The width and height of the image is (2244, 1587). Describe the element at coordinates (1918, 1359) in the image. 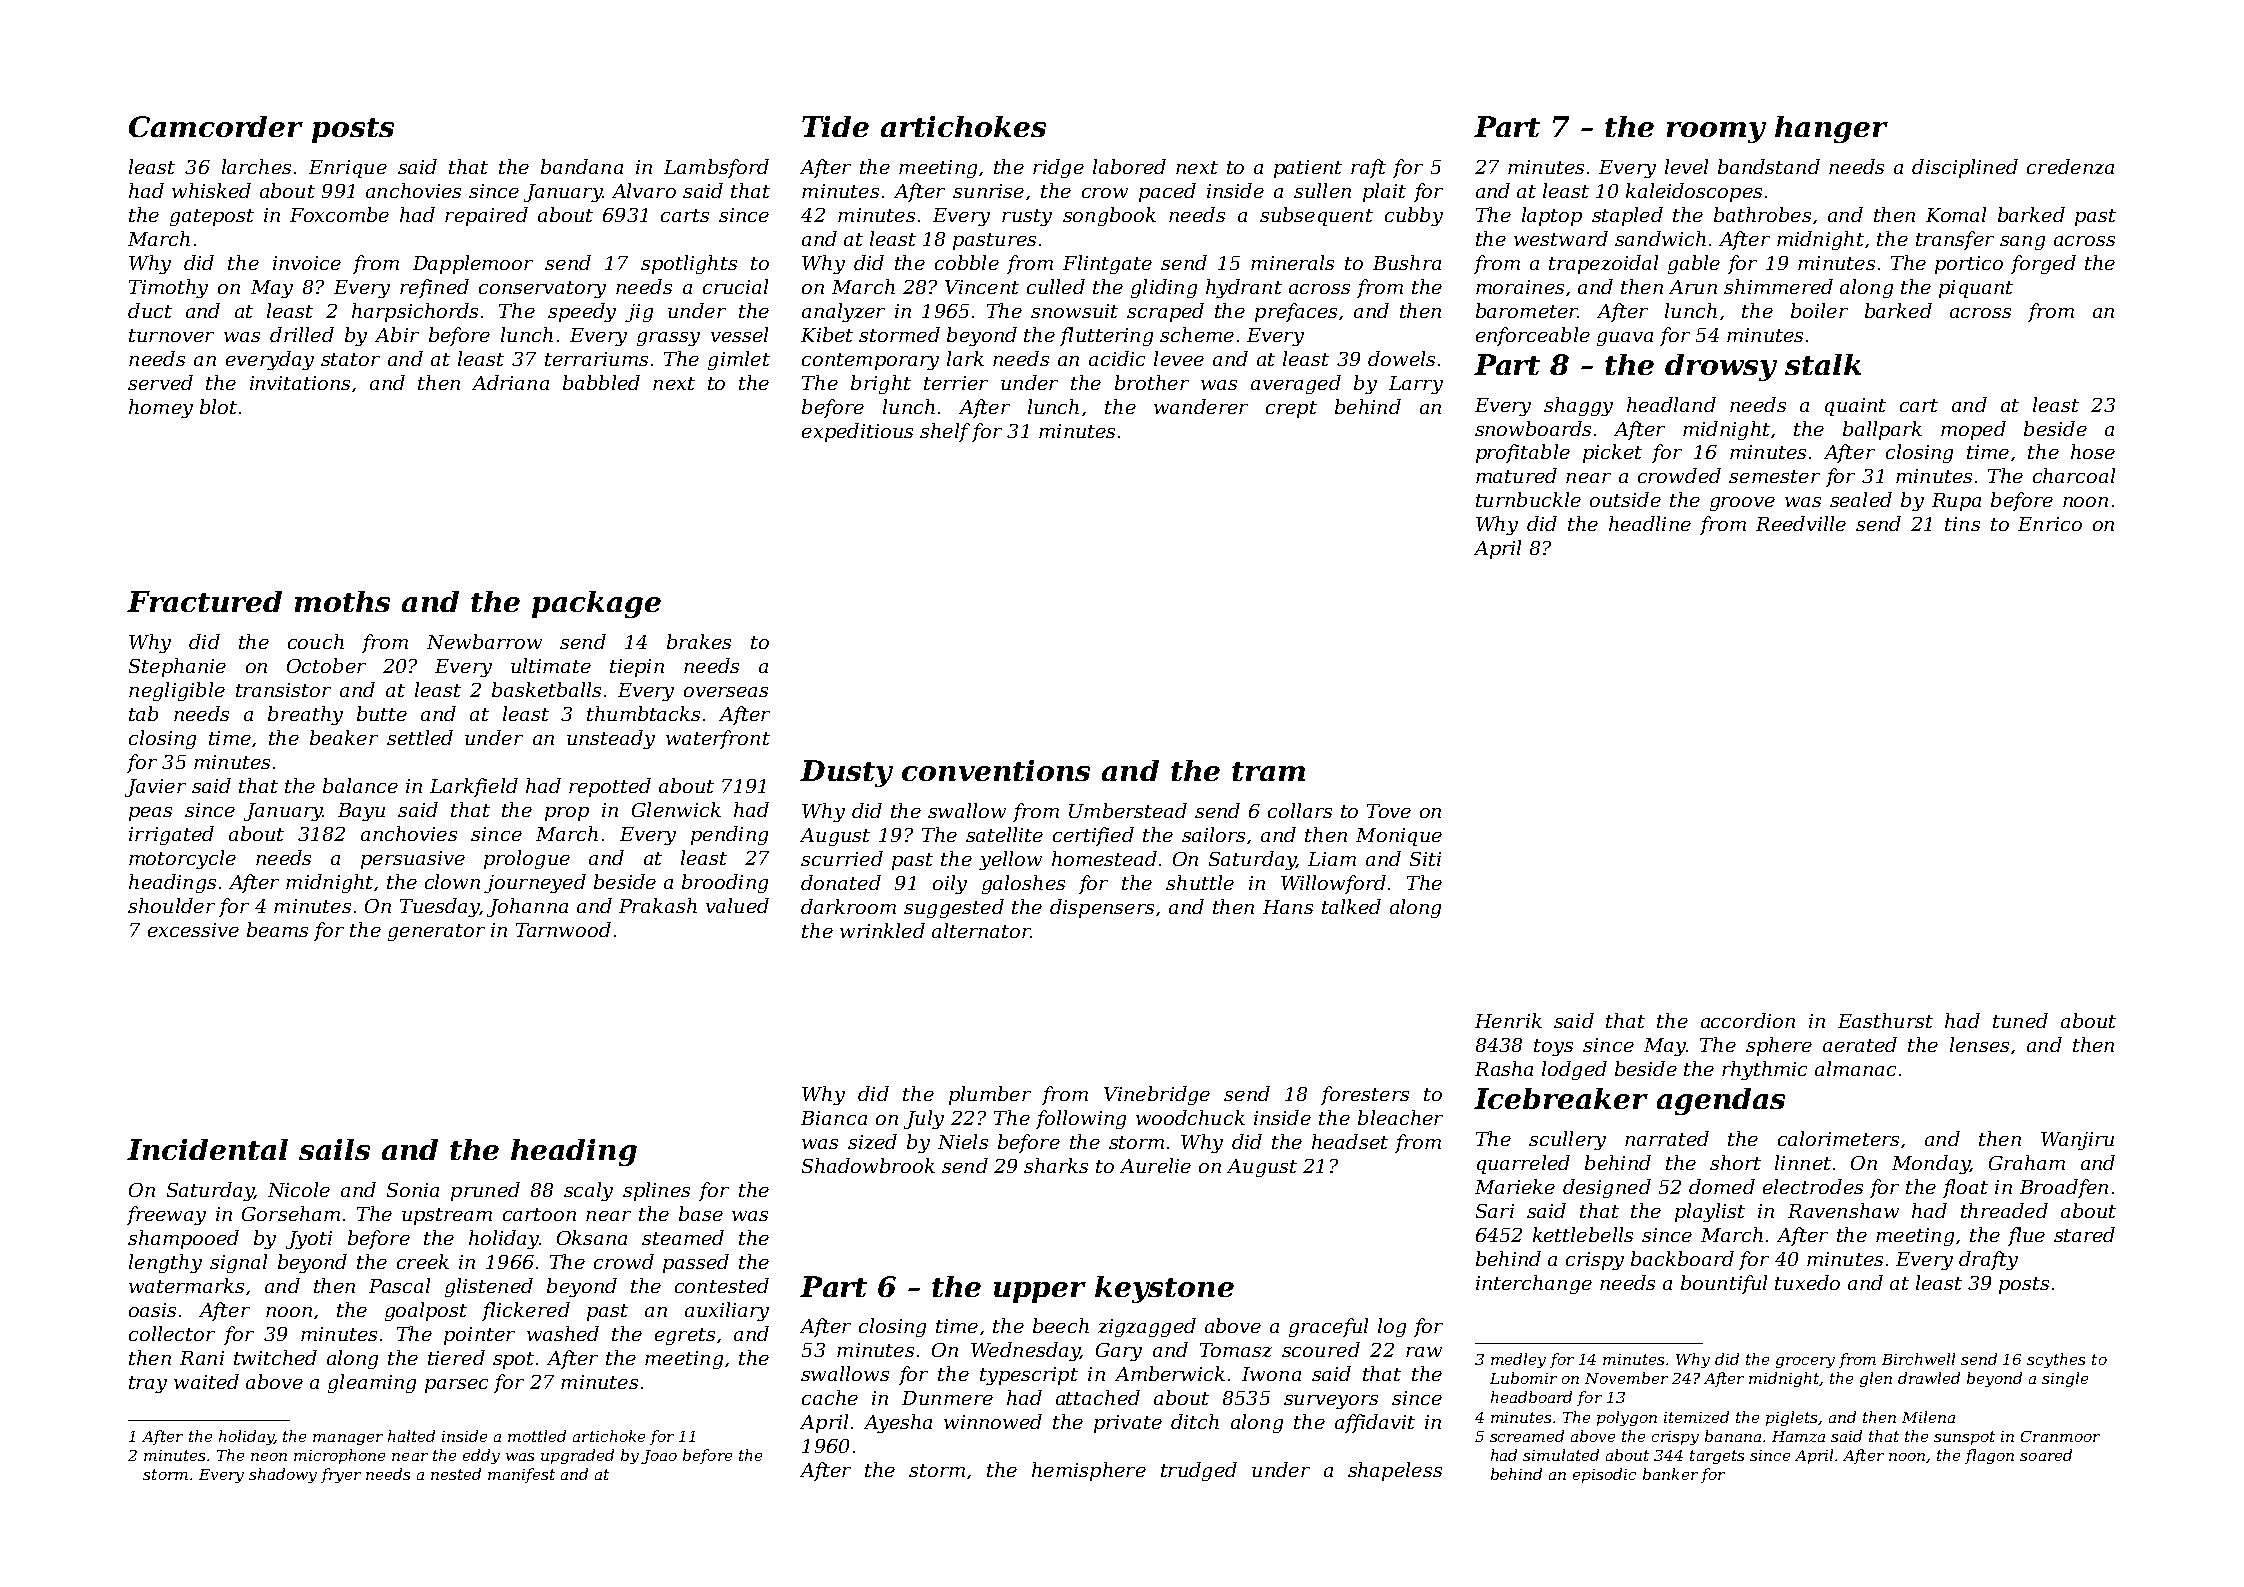

I see `Birchwell` at that location.
